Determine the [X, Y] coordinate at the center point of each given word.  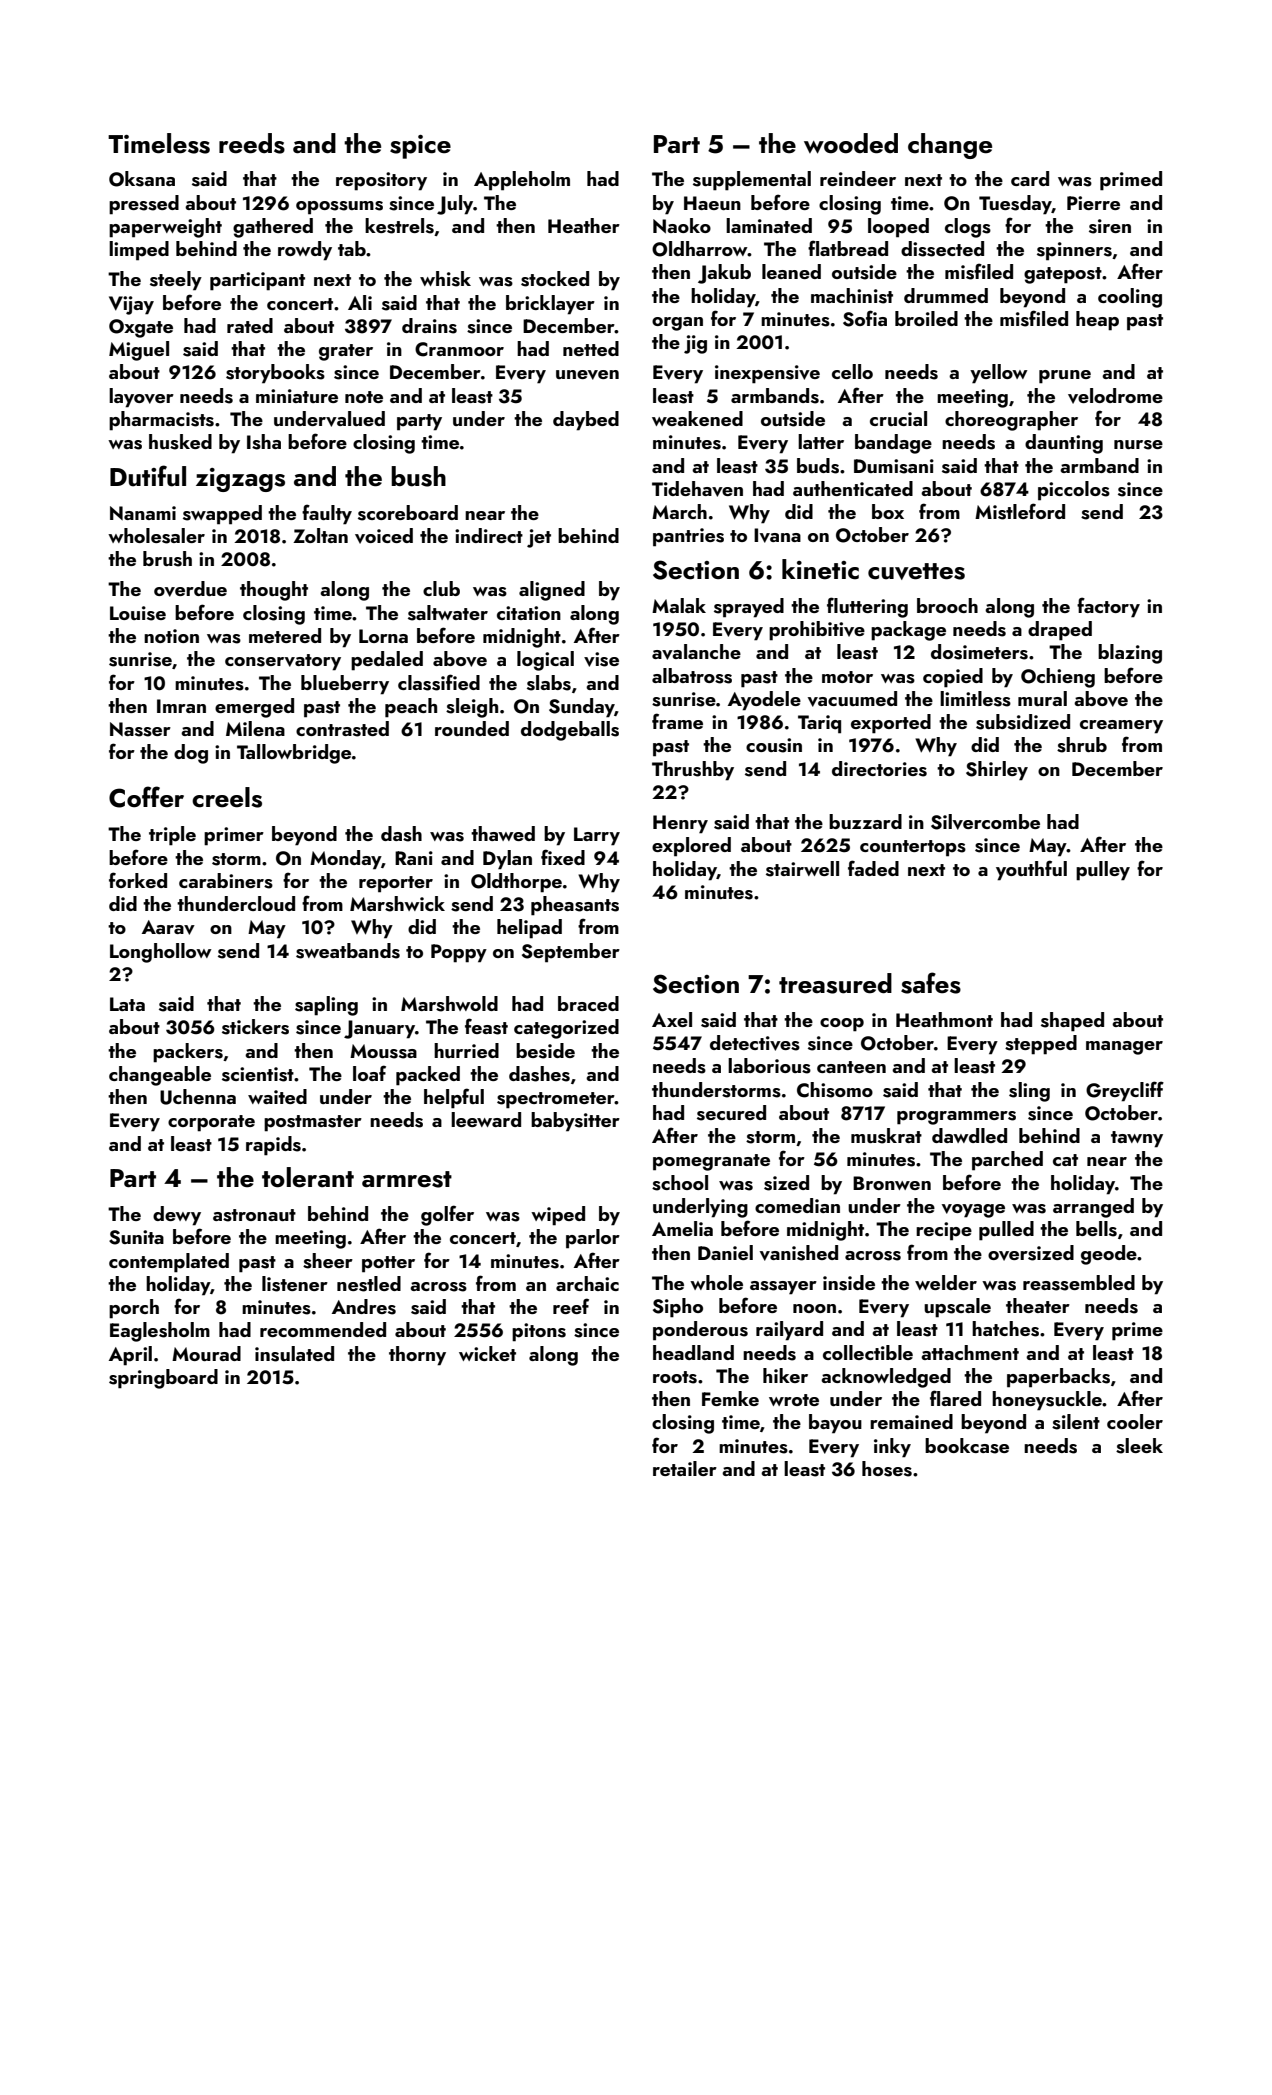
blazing [1130, 654]
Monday [345, 860]
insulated [294, 1354]
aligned [552, 591]
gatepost [1063, 275]
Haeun [712, 203]
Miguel [139, 351]
